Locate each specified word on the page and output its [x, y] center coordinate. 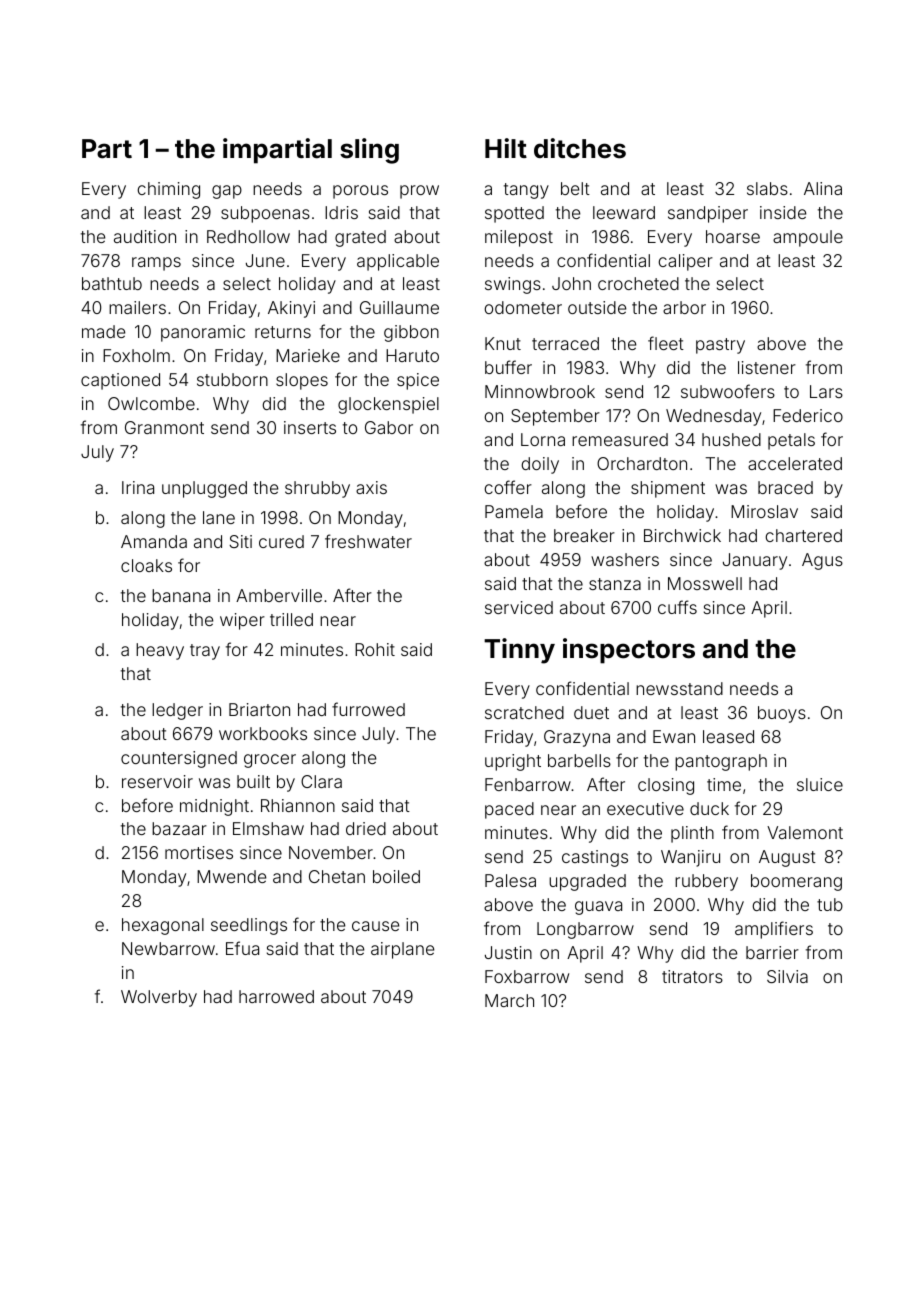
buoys [782, 714]
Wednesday [713, 417]
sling [369, 151]
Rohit [375, 649]
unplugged [204, 489]
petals [791, 441]
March [509, 1000]
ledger [177, 711]
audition [145, 236]
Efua [242, 948]
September [555, 417]
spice [418, 381]
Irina [138, 487]
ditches [580, 148]
